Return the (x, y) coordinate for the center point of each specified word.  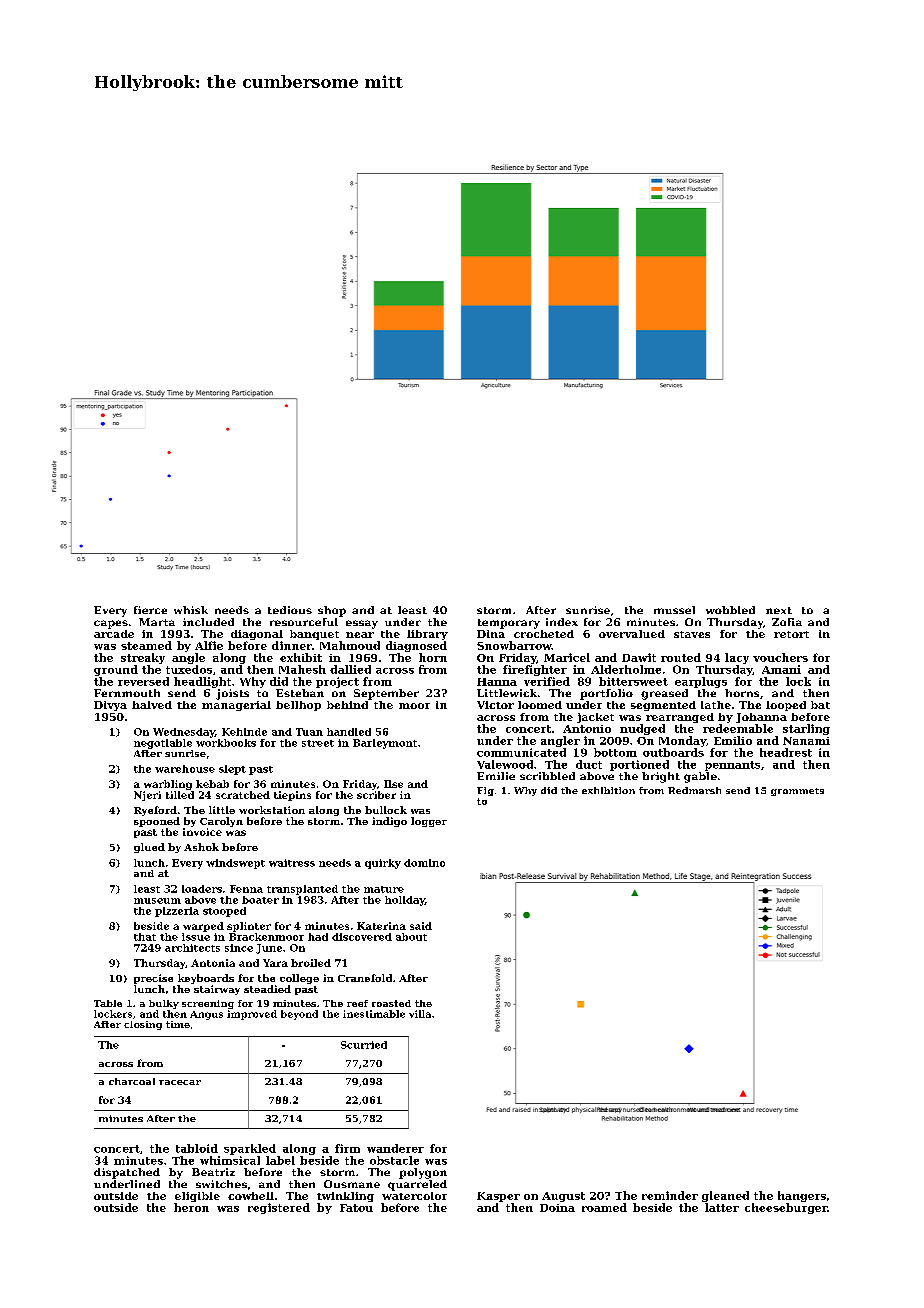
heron (191, 1207)
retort (791, 634)
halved (152, 705)
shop (332, 611)
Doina (557, 1208)
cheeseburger (786, 1208)
